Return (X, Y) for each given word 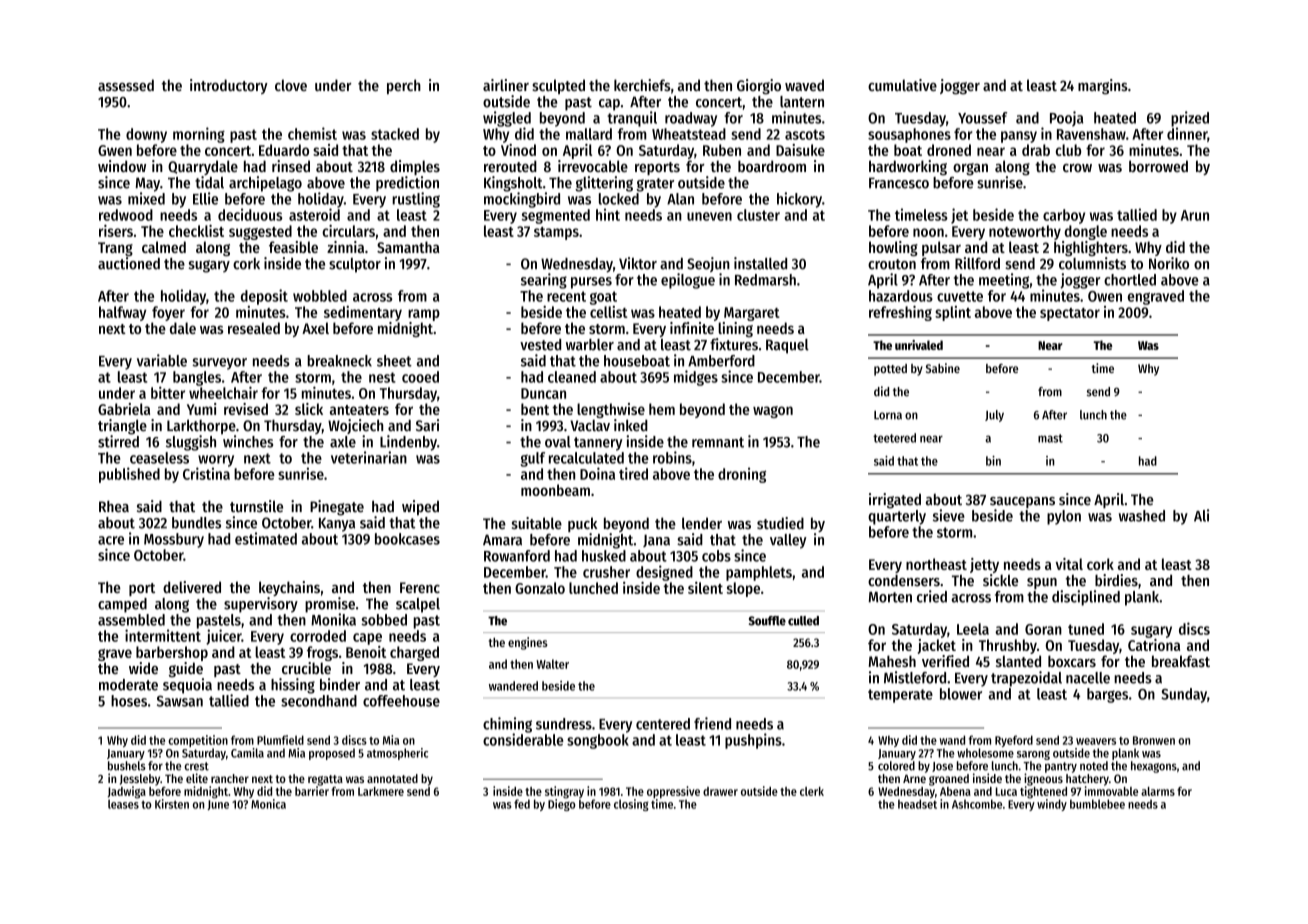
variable (162, 360)
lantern (802, 102)
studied (780, 523)
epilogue (688, 281)
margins (1103, 87)
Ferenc (420, 587)
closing (631, 805)
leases (123, 804)
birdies (1116, 580)
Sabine (943, 368)
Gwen (115, 150)
